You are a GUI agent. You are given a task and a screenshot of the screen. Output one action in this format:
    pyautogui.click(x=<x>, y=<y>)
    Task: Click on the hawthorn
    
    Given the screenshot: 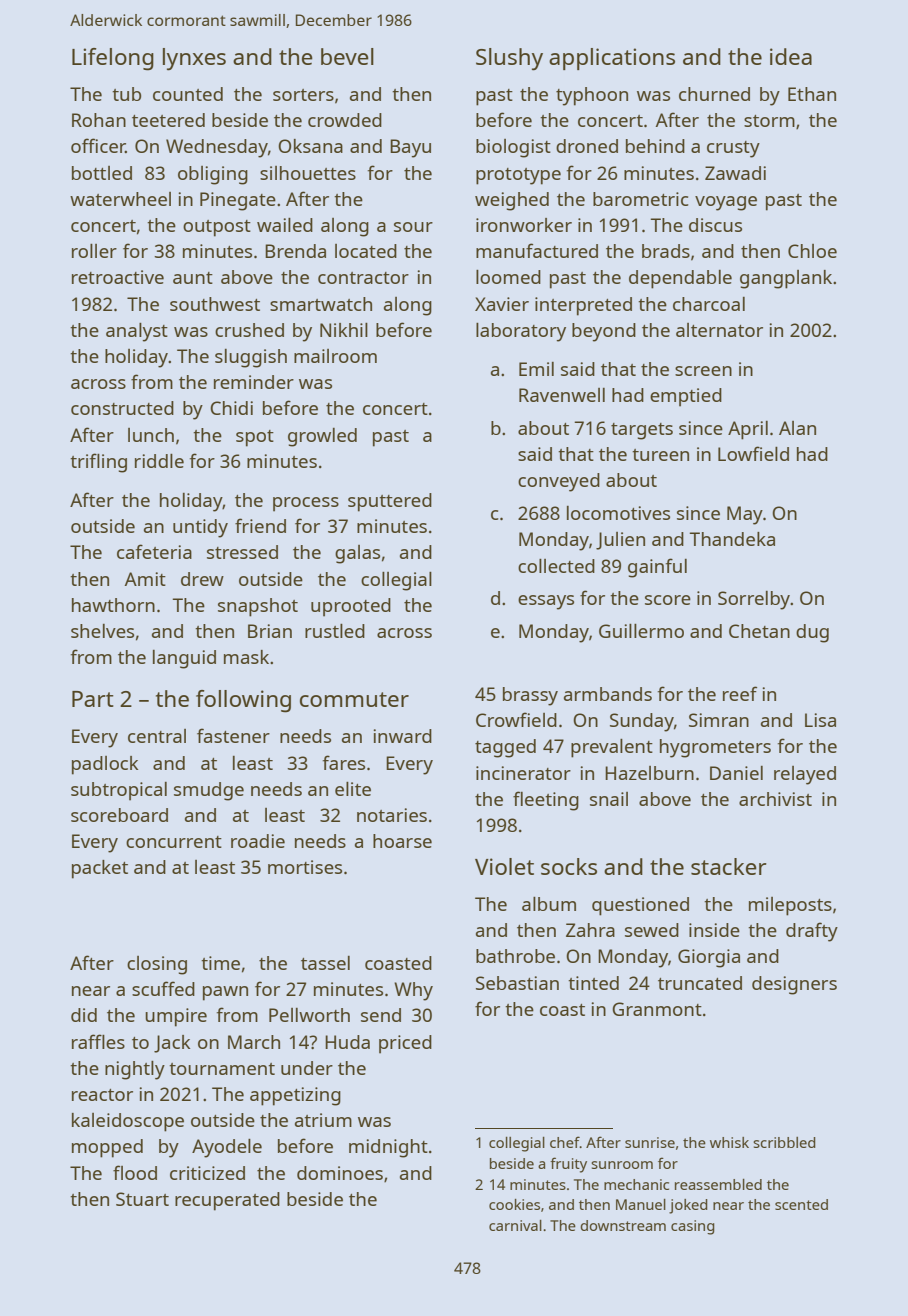 What is the action you would take?
    pyautogui.click(x=113, y=605)
